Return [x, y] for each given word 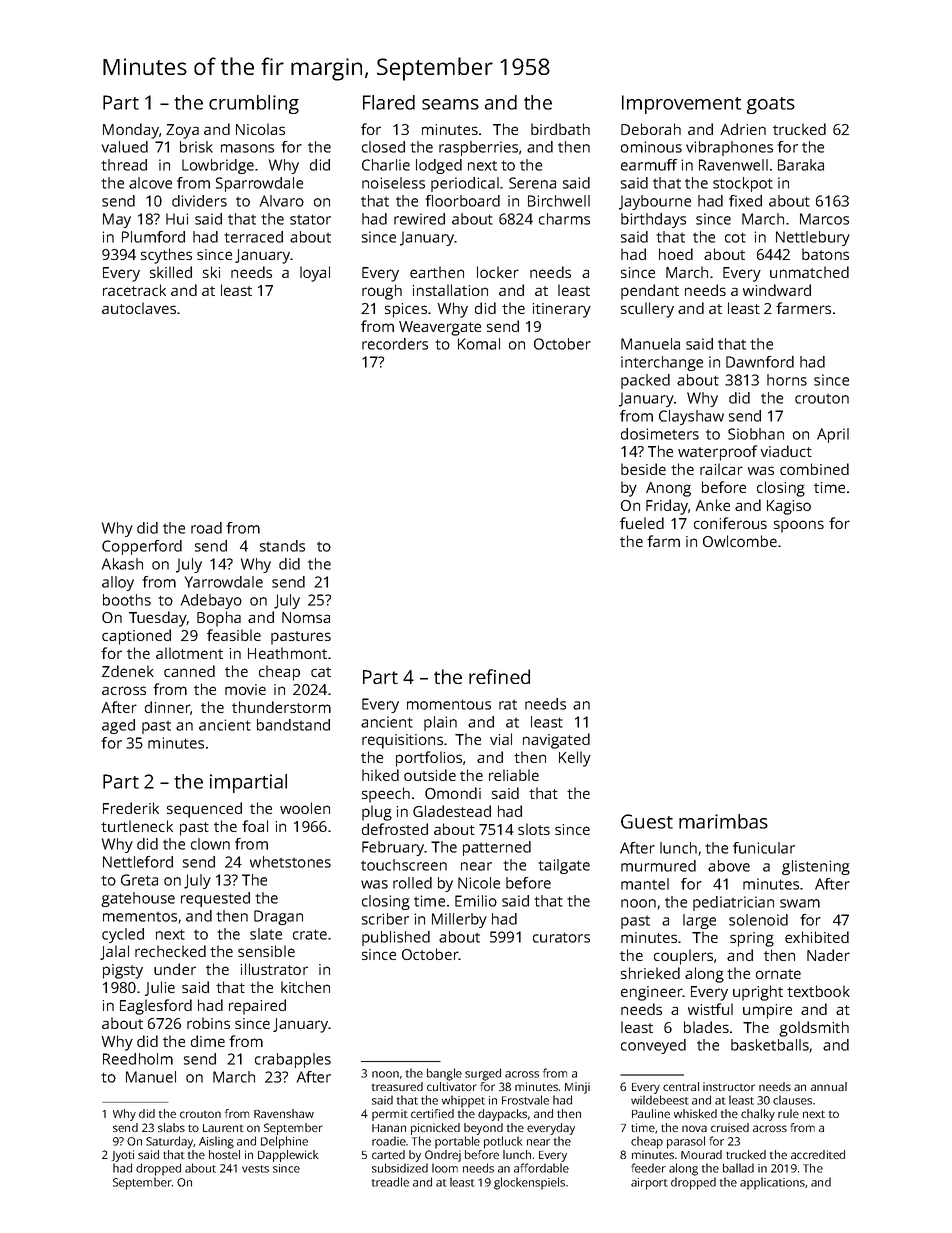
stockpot [743, 184]
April [833, 435]
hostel [224, 1154]
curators [561, 937]
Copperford [142, 547]
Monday [131, 131]
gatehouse [138, 899]
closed [383, 147]
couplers [683, 957]
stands [282, 546]
